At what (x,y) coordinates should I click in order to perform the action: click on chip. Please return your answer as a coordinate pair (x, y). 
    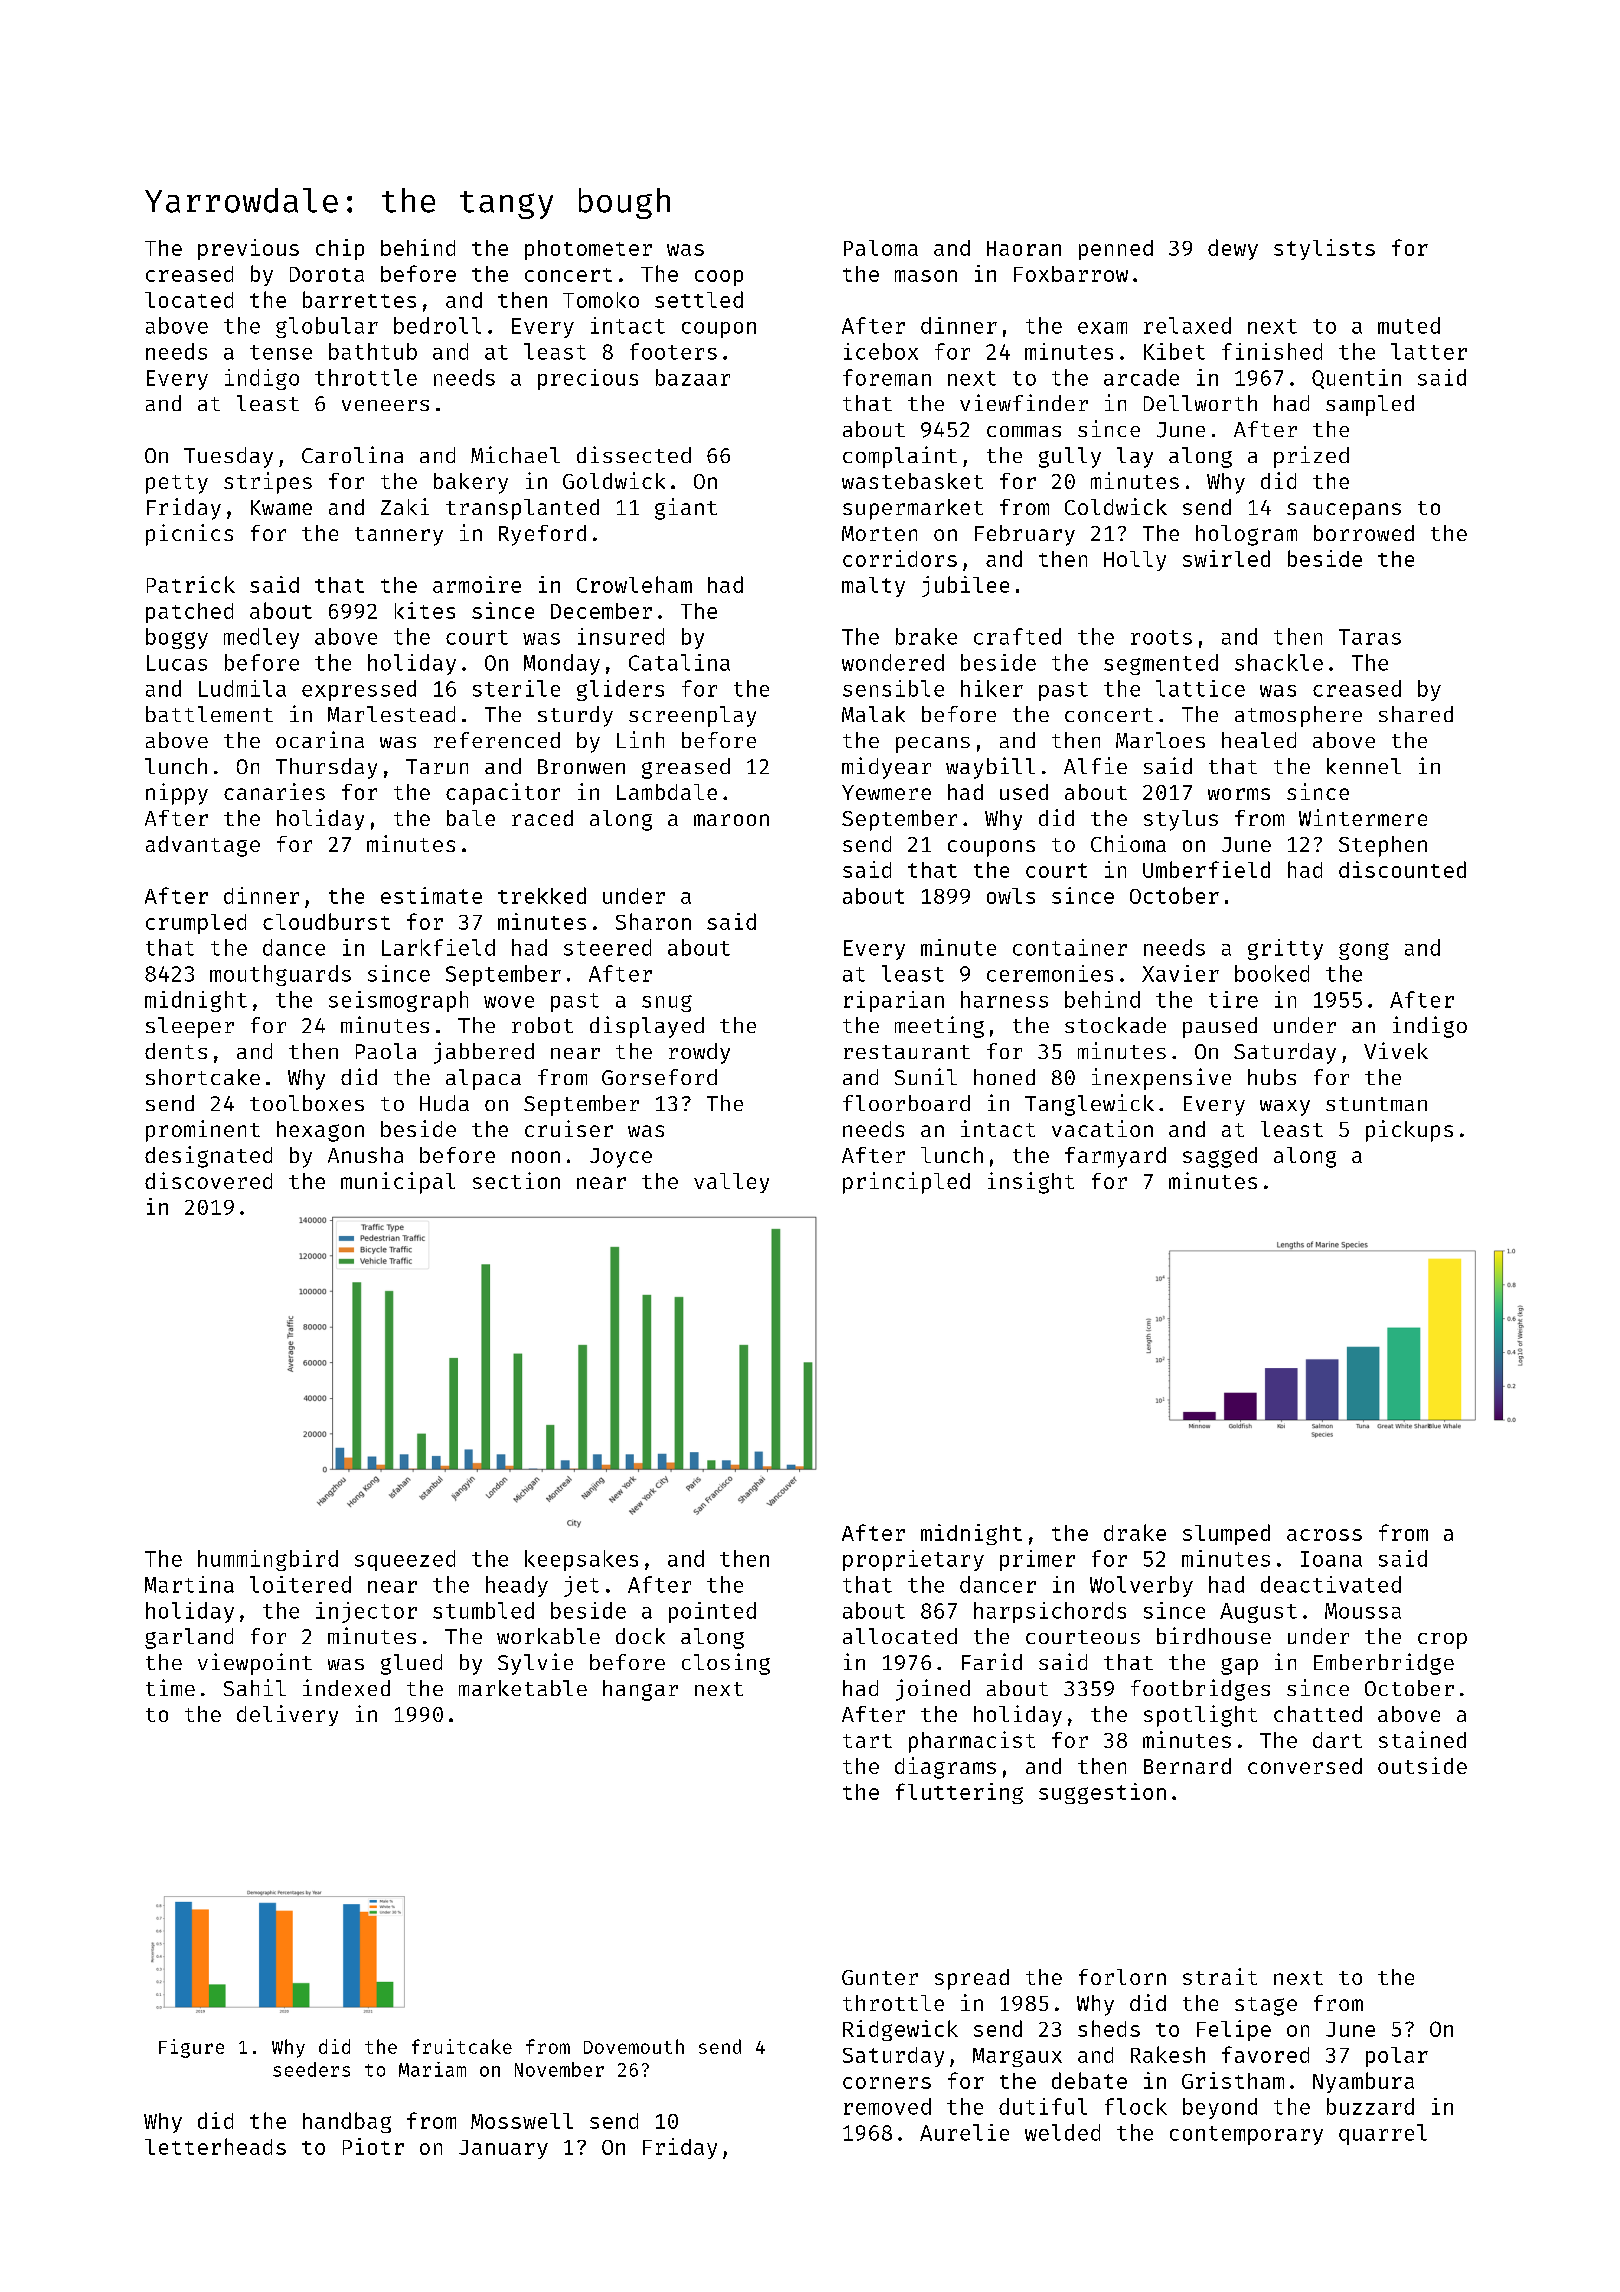
    Looking at the image, I should click on (340, 249).
